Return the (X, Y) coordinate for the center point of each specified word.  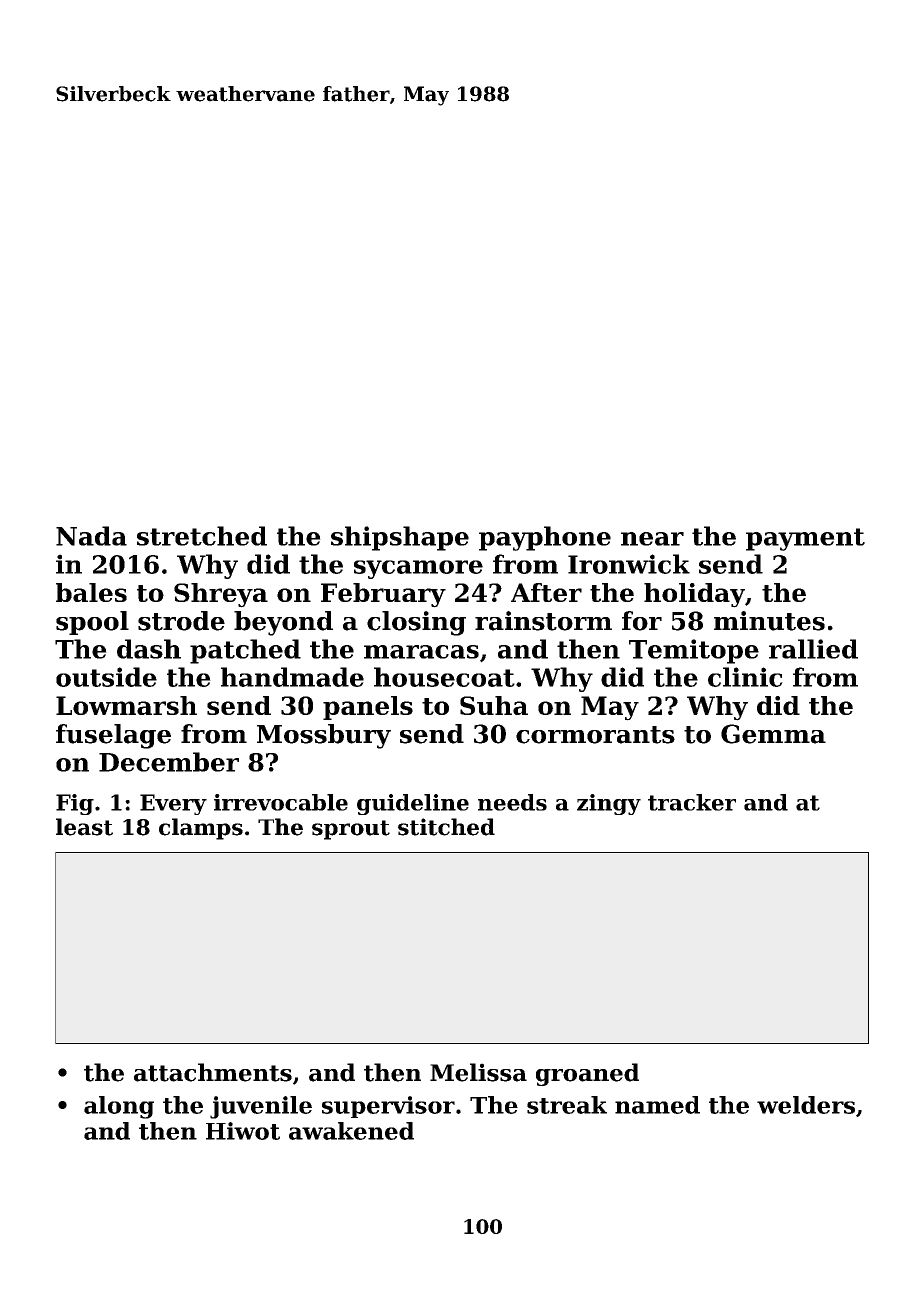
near (652, 539)
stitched (446, 827)
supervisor (388, 1107)
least (84, 827)
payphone (545, 538)
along (119, 1107)
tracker (692, 802)
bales (91, 592)
